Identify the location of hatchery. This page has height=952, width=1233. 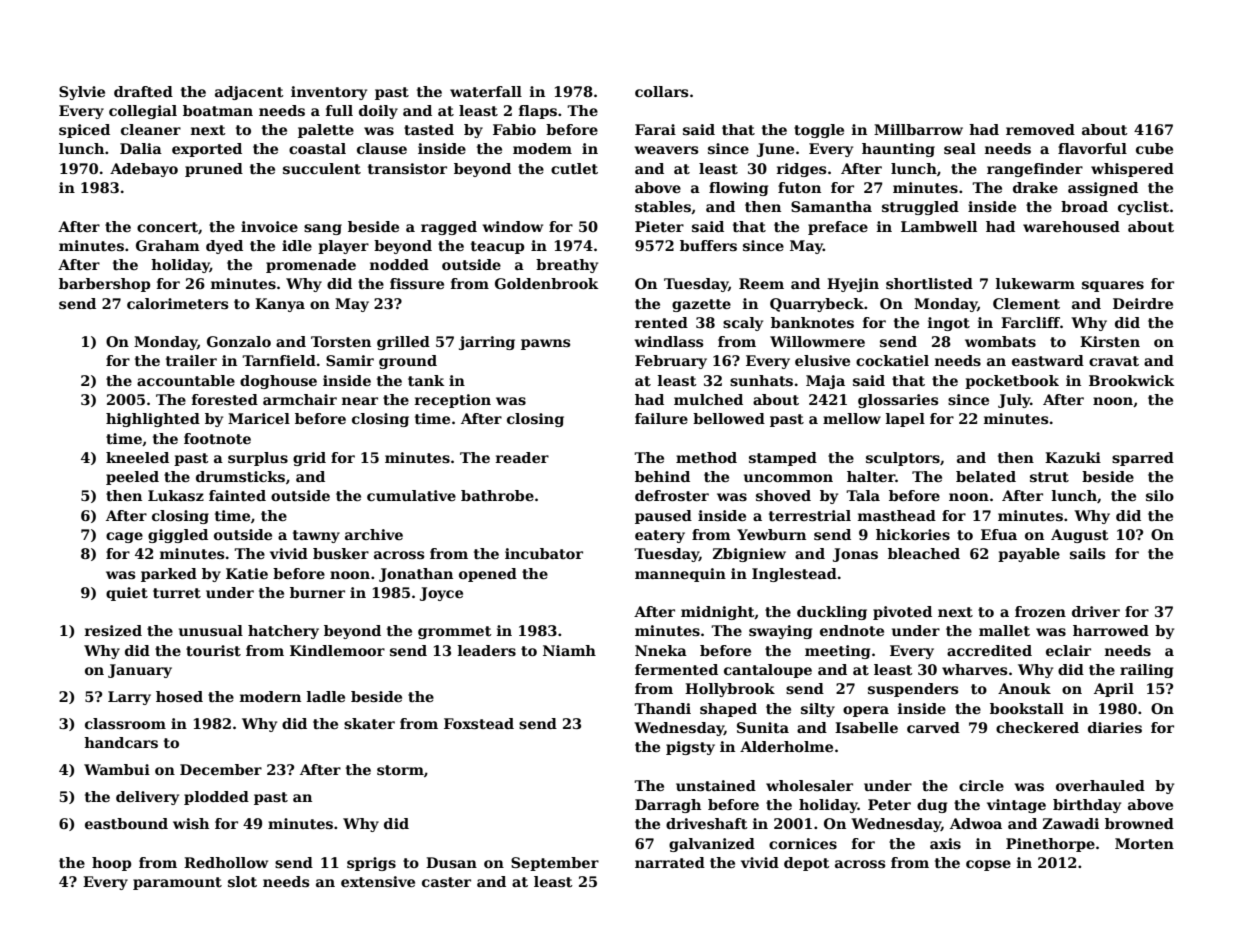
(283, 632).
